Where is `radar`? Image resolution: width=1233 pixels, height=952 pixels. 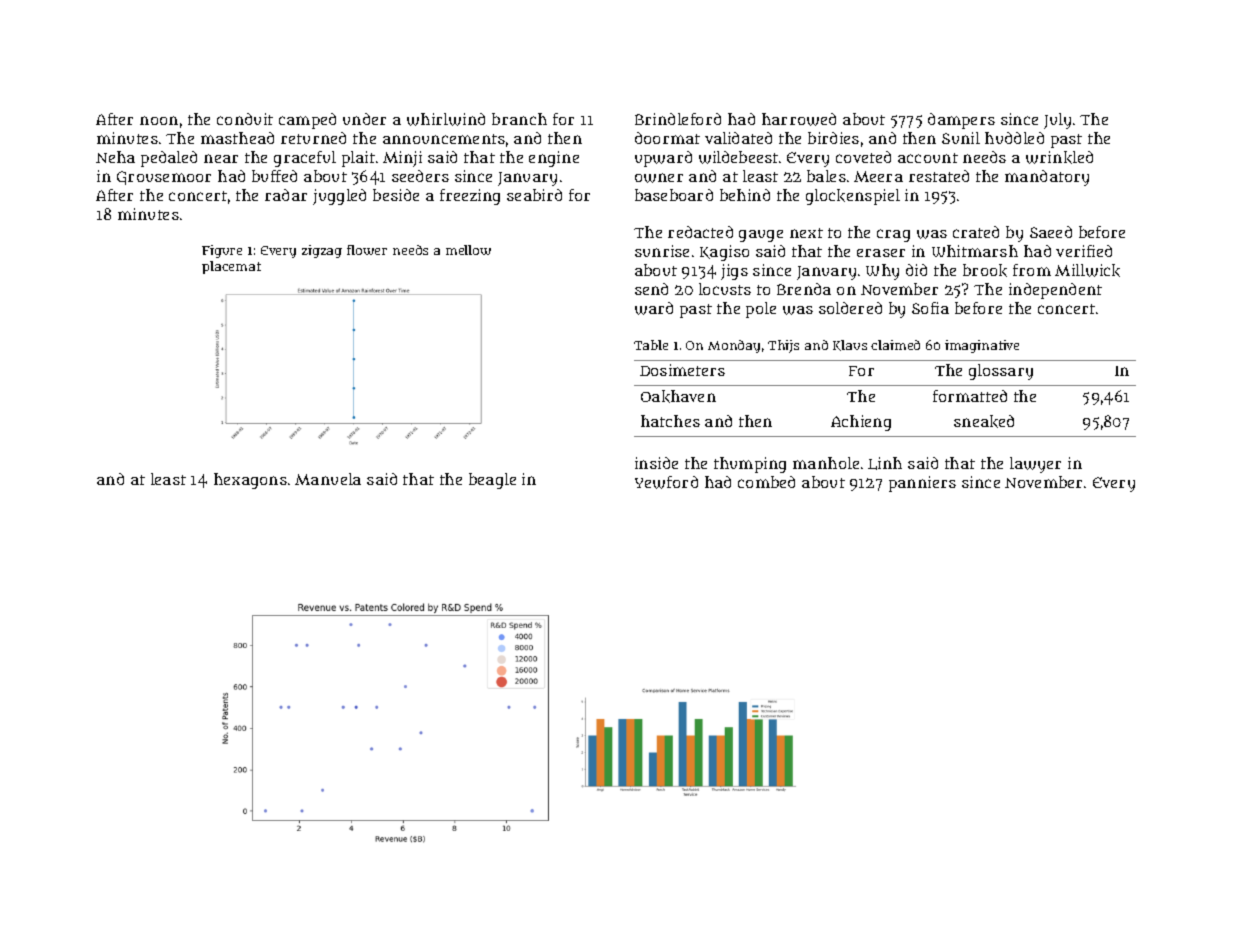 radar is located at coordinates (286, 195).
